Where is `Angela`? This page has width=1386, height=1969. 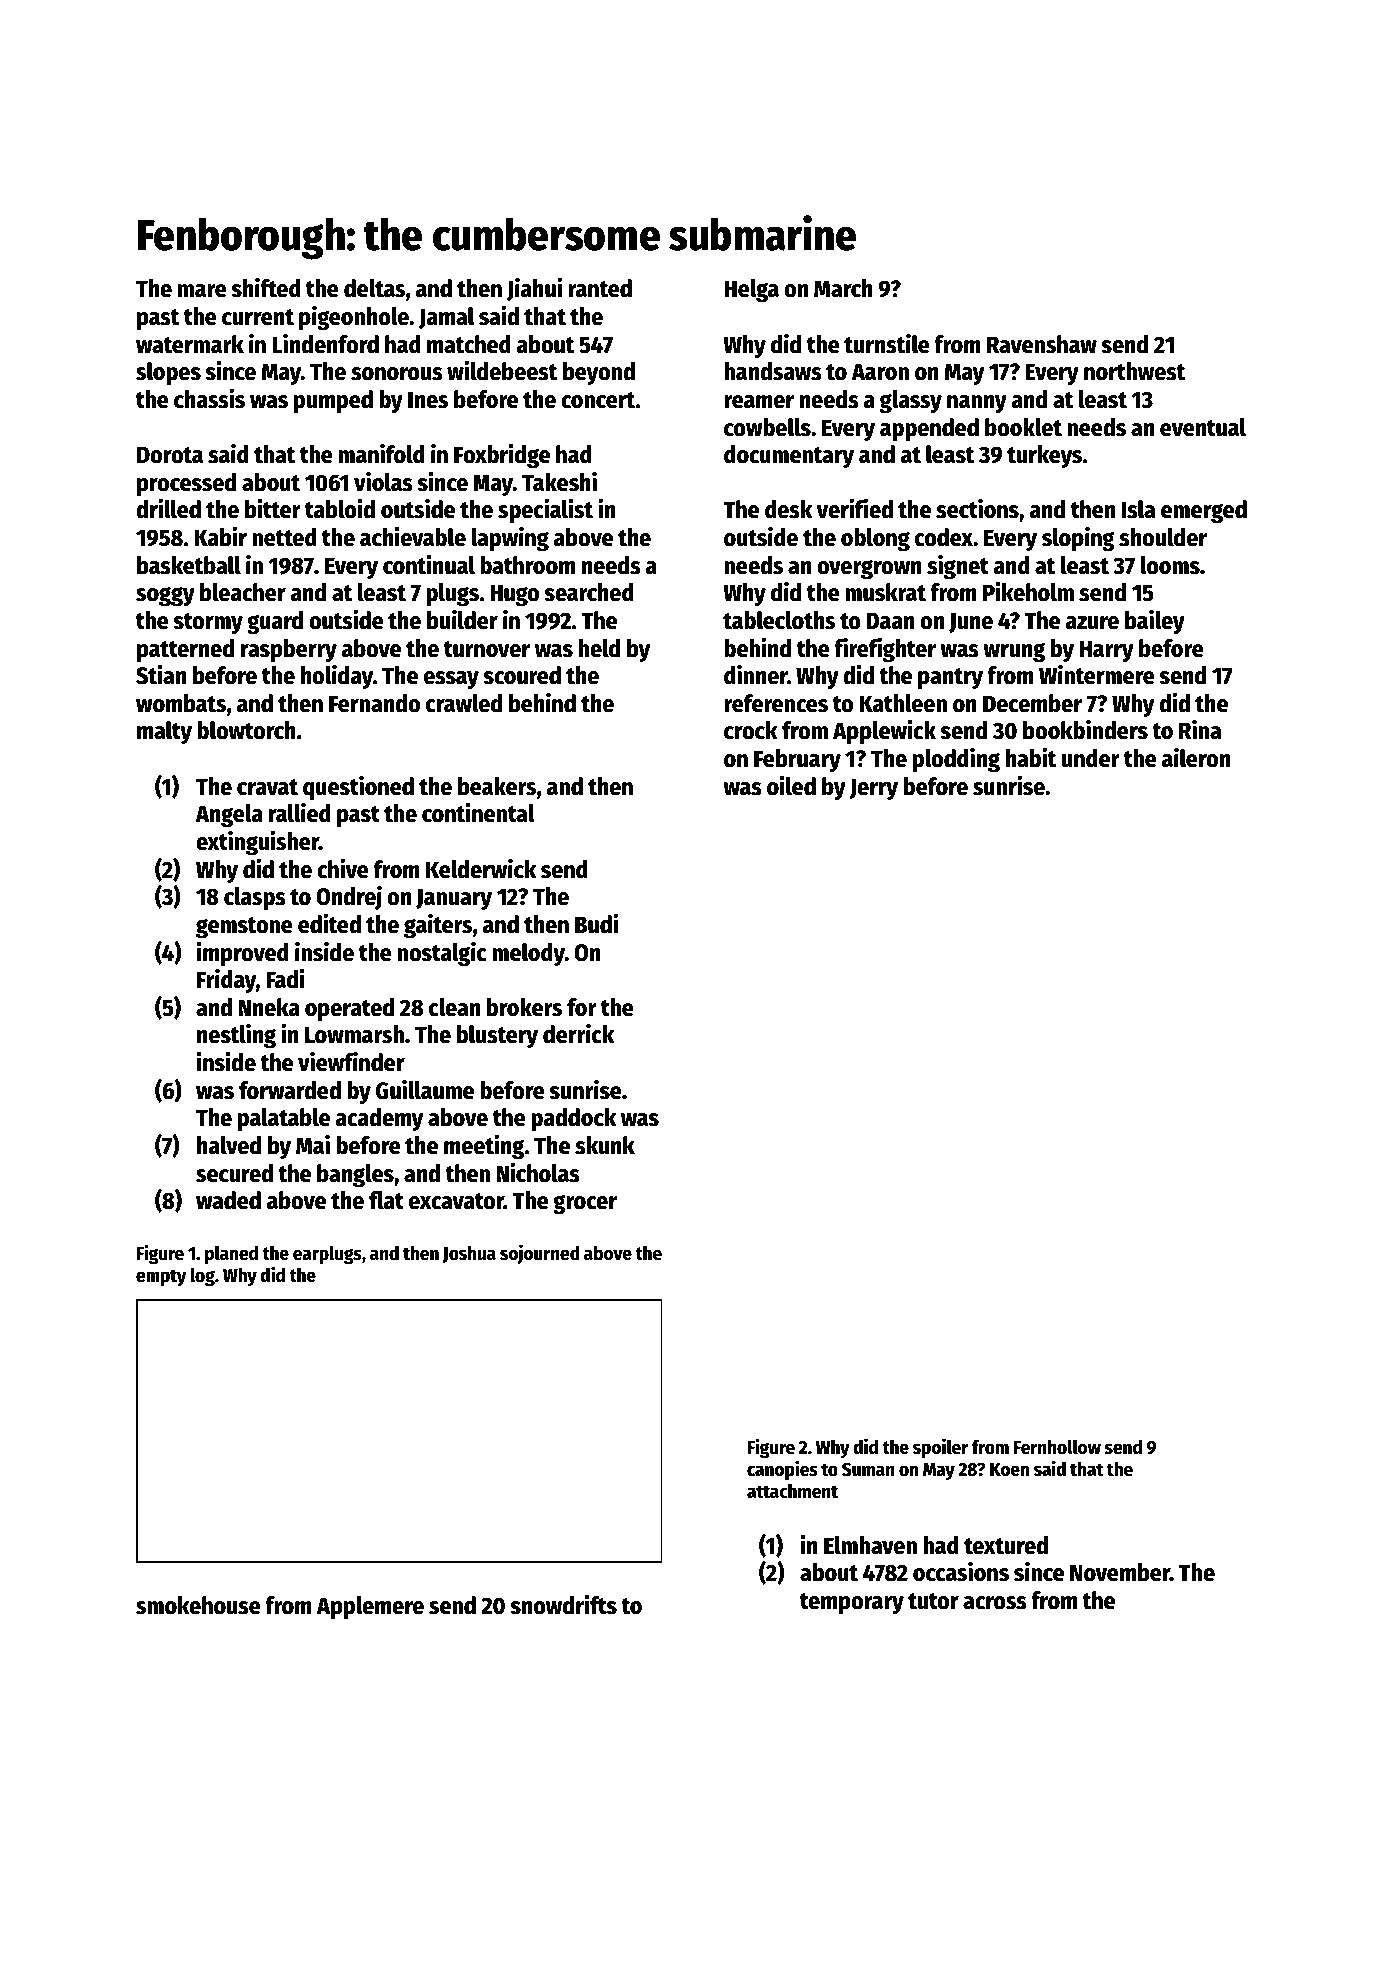 Angela is located at coordinates (229, 816).
